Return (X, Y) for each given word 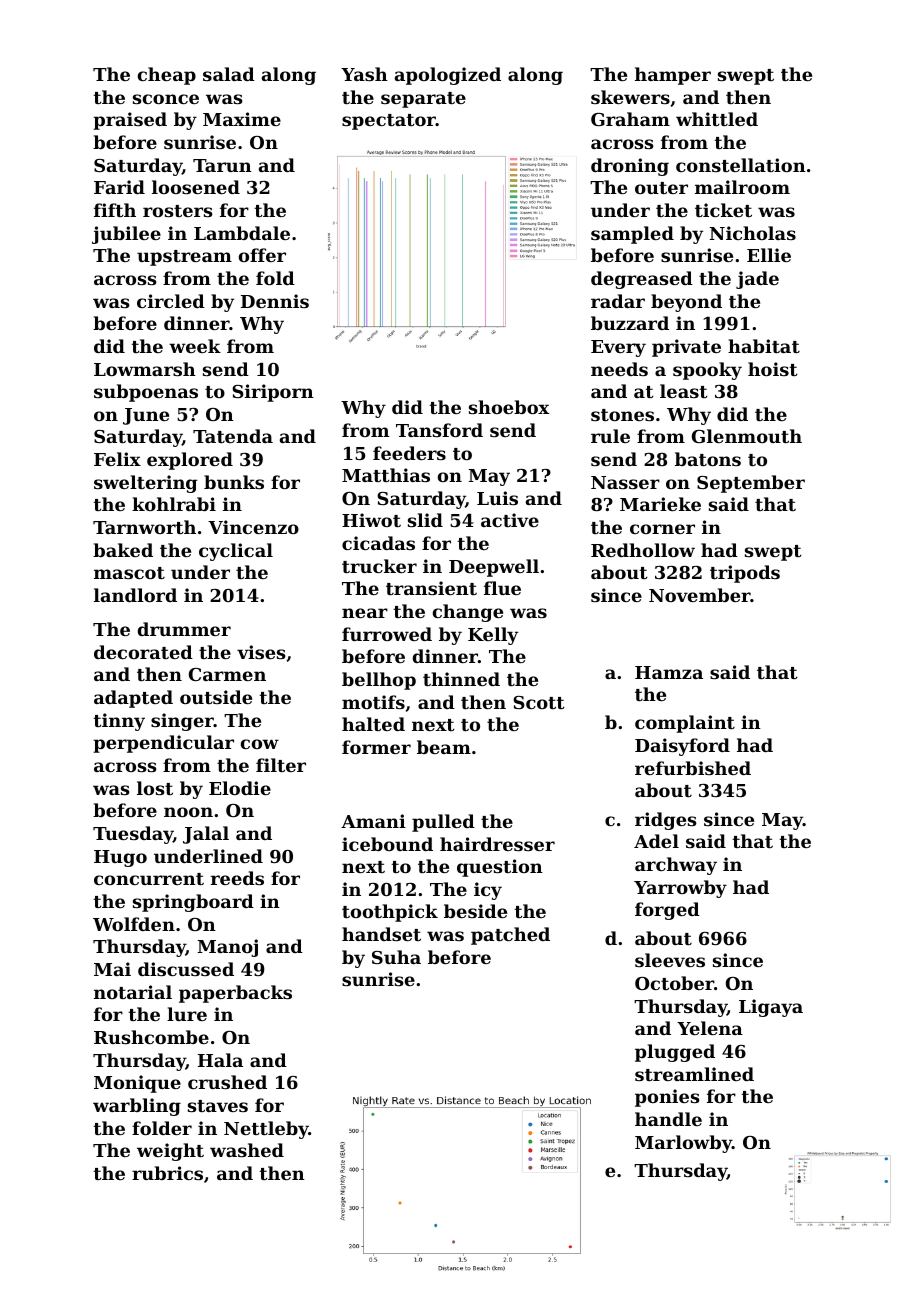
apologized (448, 76)
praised (130, 121)
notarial (133, 992)
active (510, 520)
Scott (538, 702)
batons (708, 459)
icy (488, 891)
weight (170, 1152)
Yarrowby (680, 889)
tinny (119, 722)
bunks (234, 482)
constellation (741, 165)
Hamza (669, 672)
